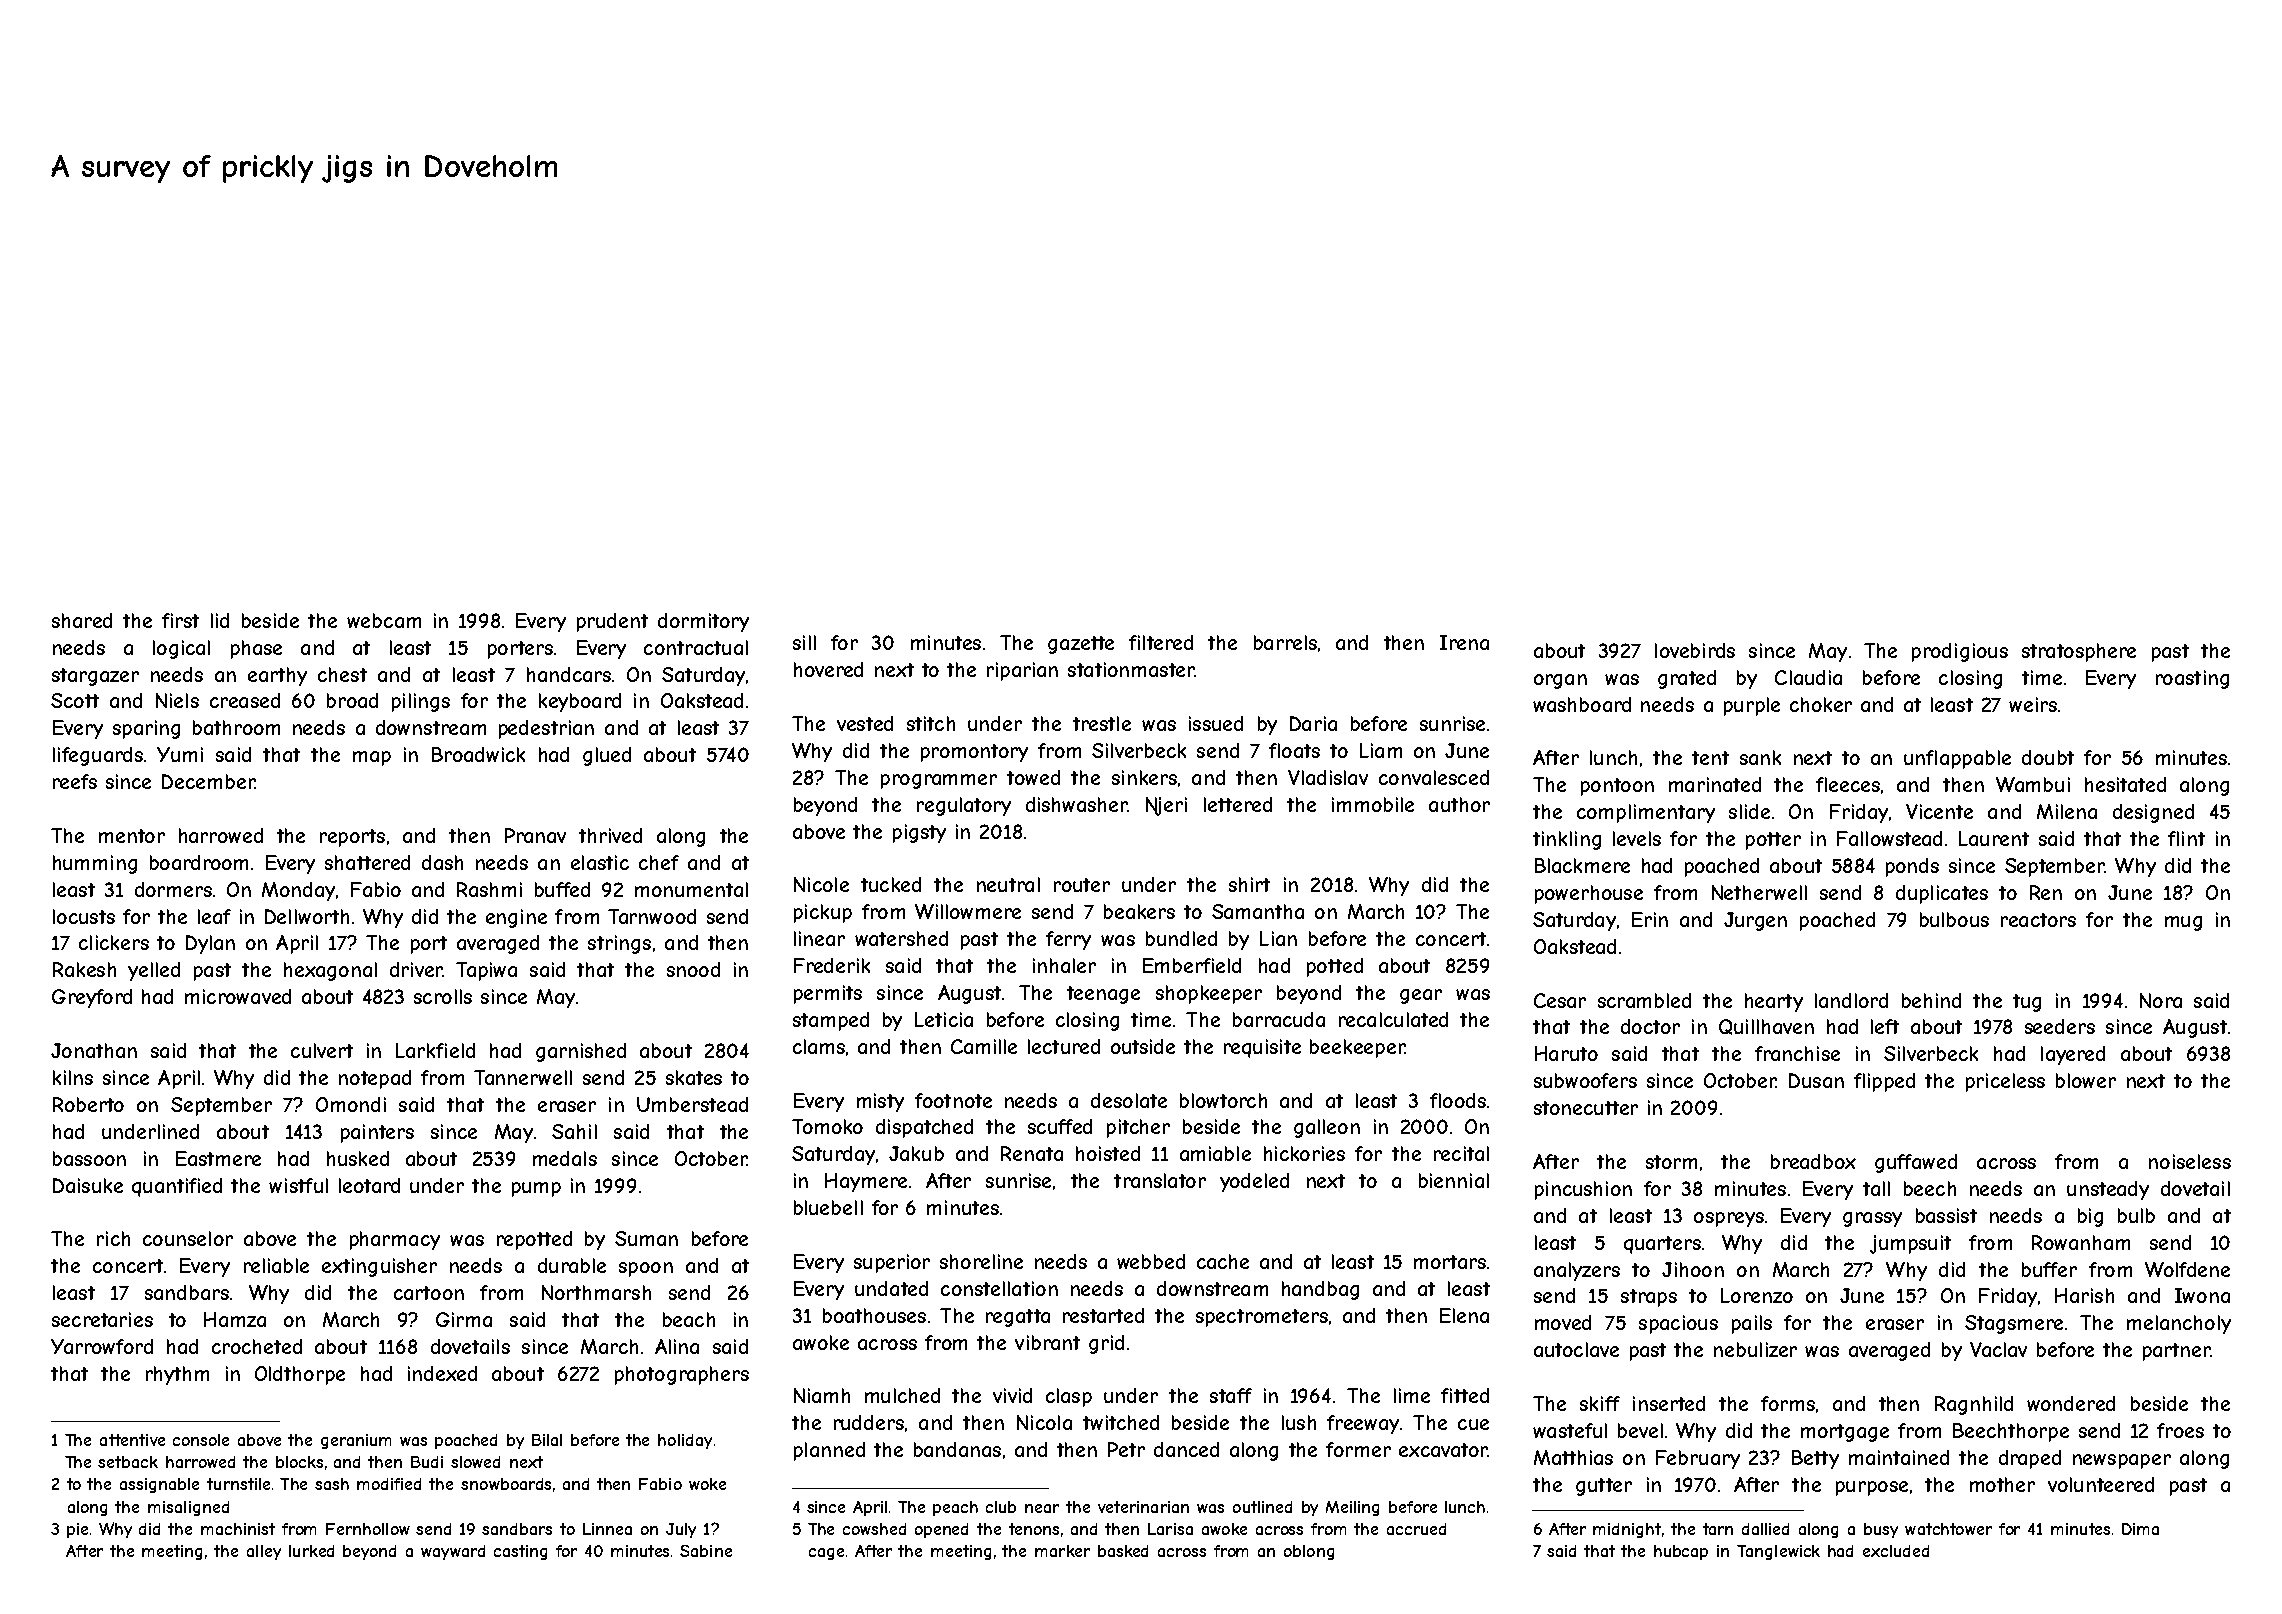 This page has height=1614, width=2282. What do you see at coordinates (181, 649) in the page?
I see `logical` at bounding box center [181, 649].
